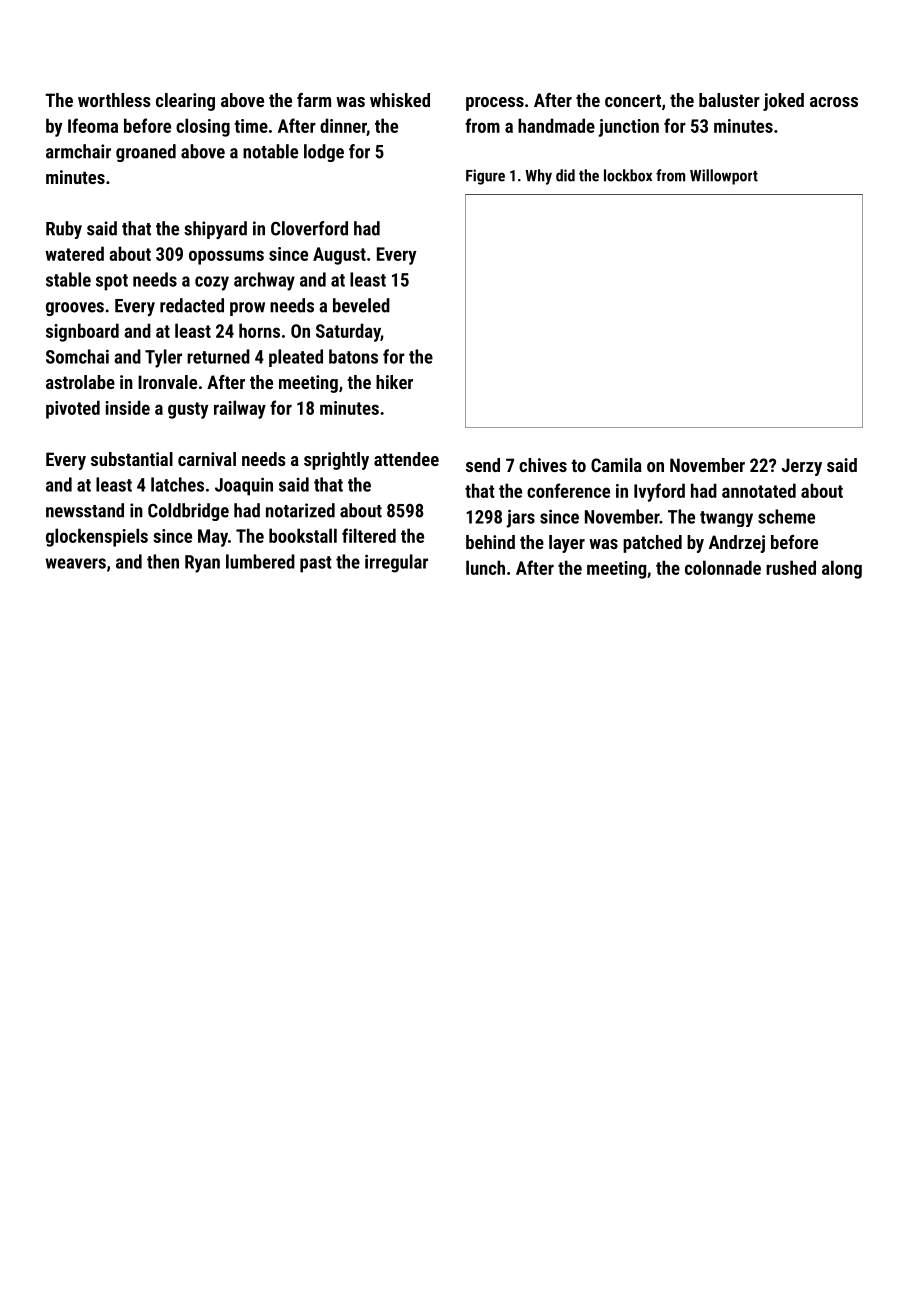 The image size is (908, 1316). I want to click on hiker, so click(394, 382).
